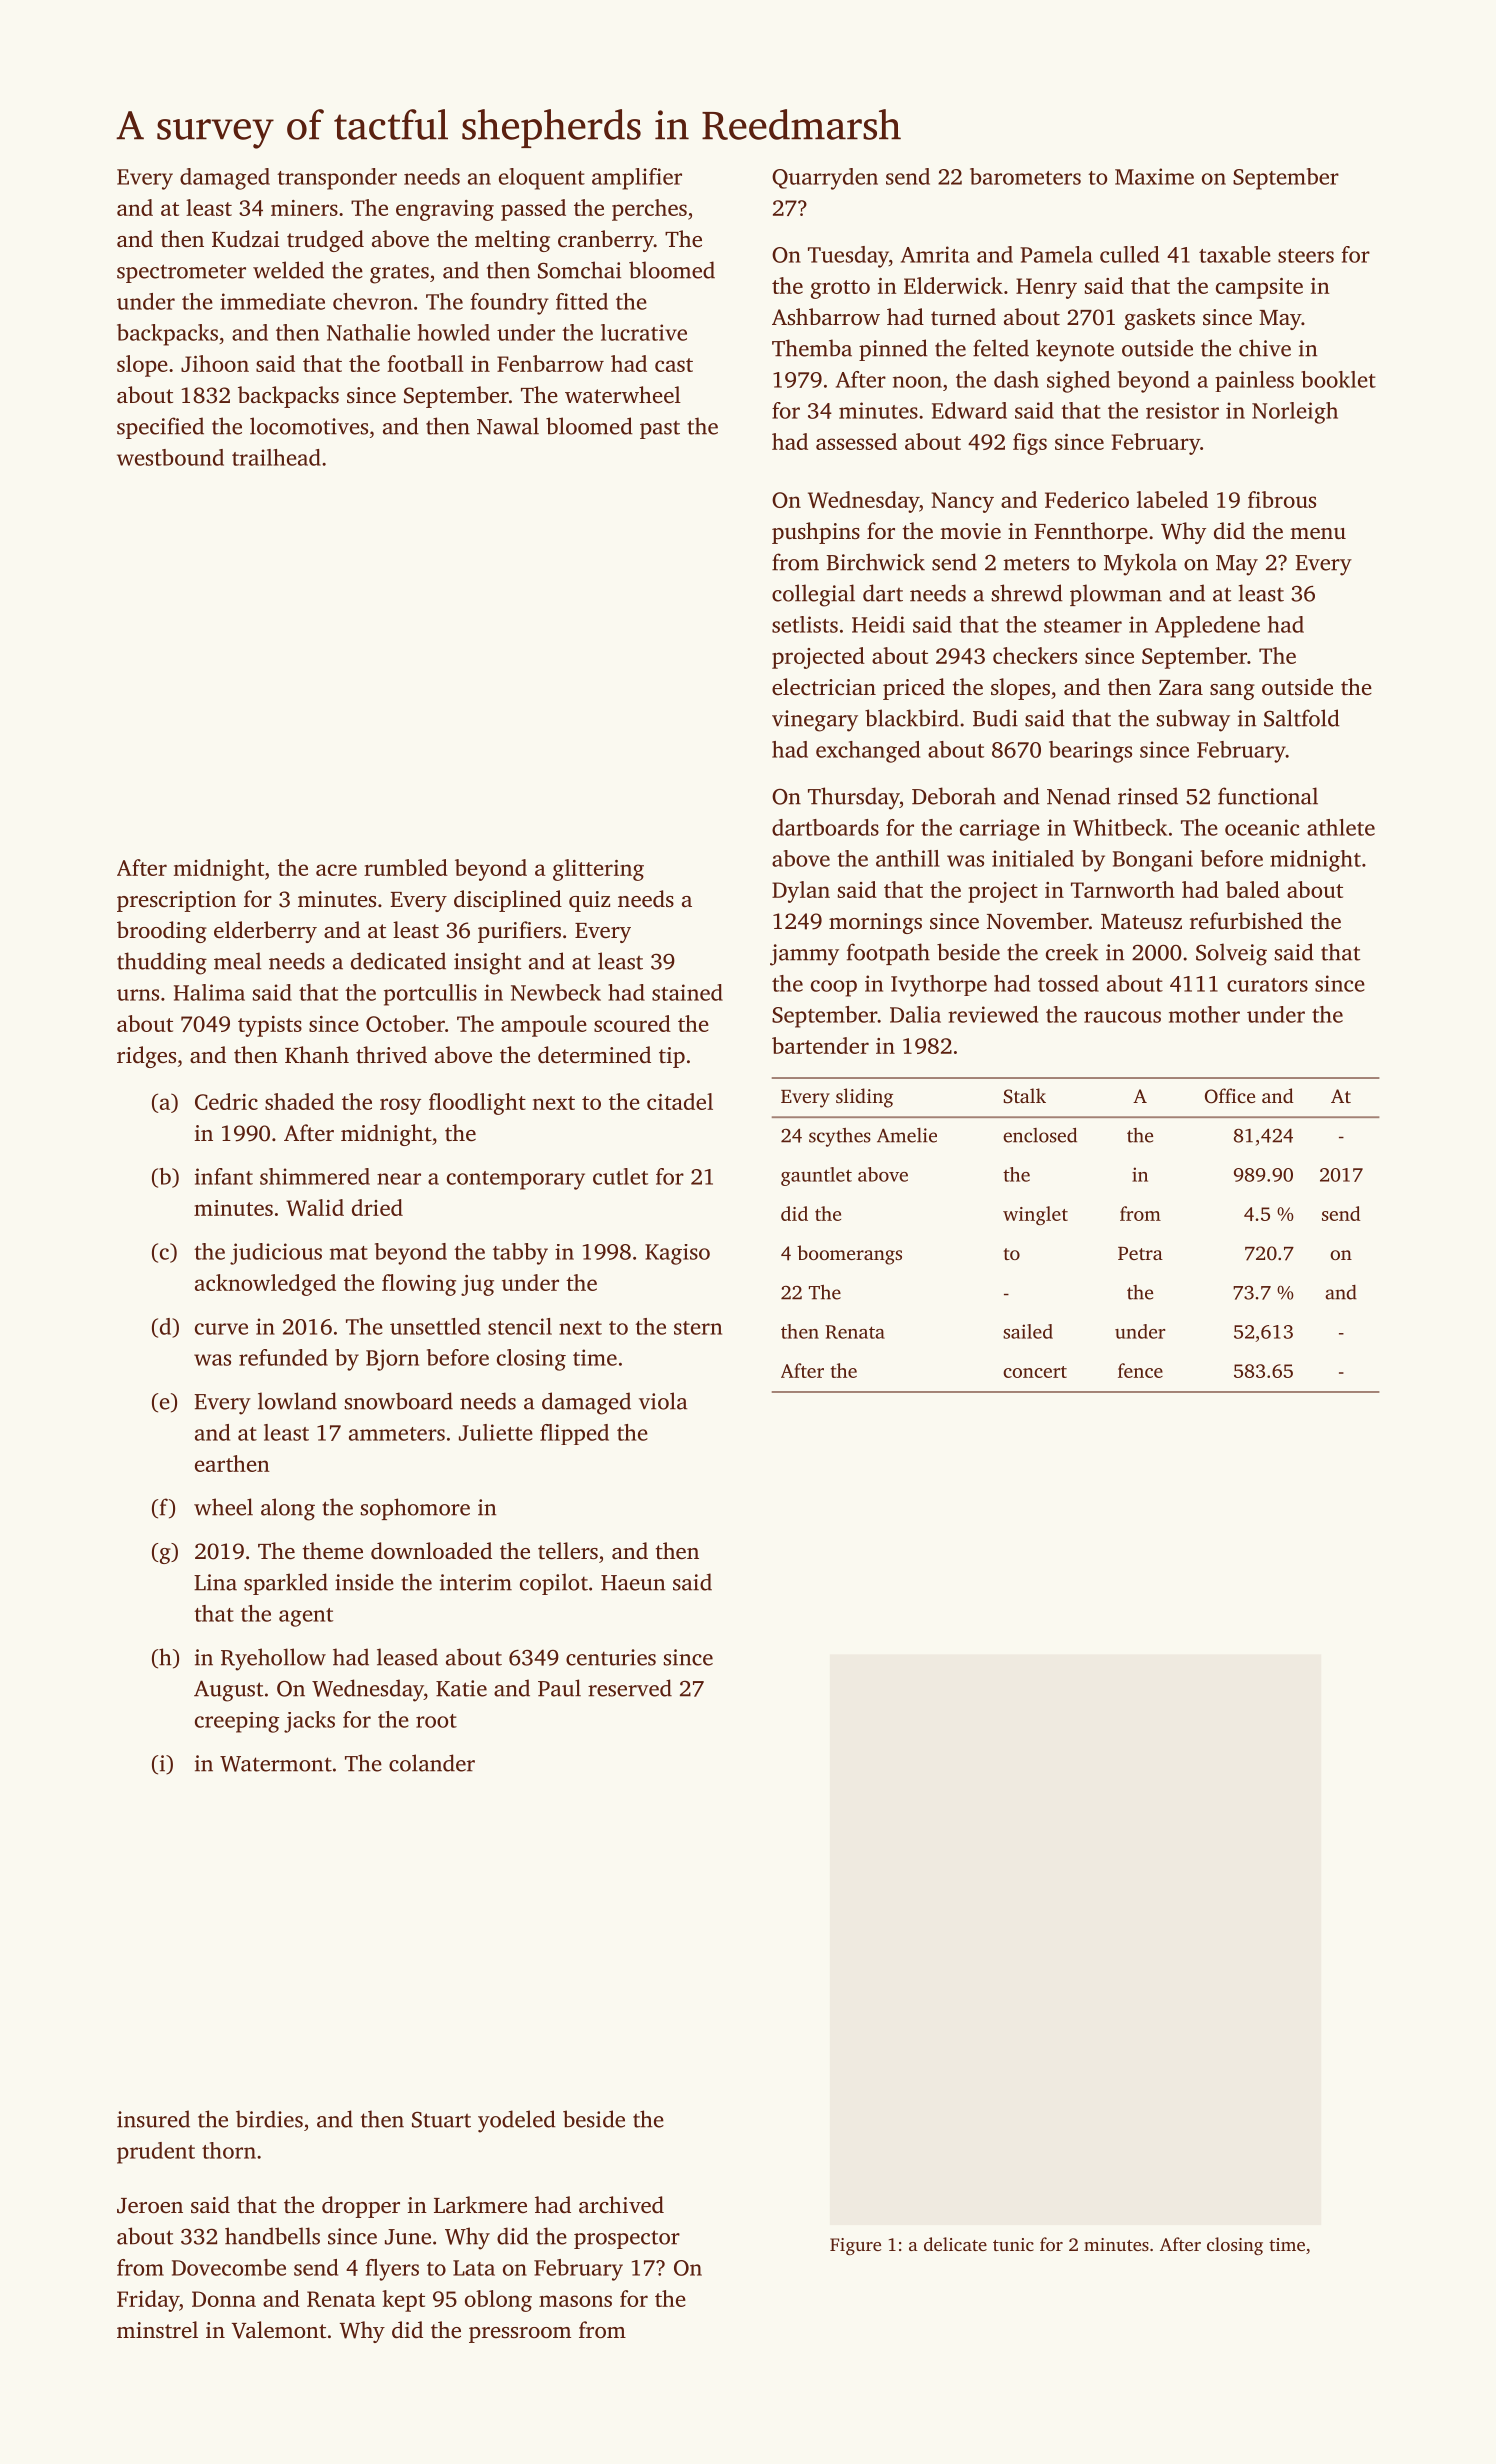 Image resolution: width=1496 pixels, height=2464 pixels. I want to click on past, so click(660, 429).
